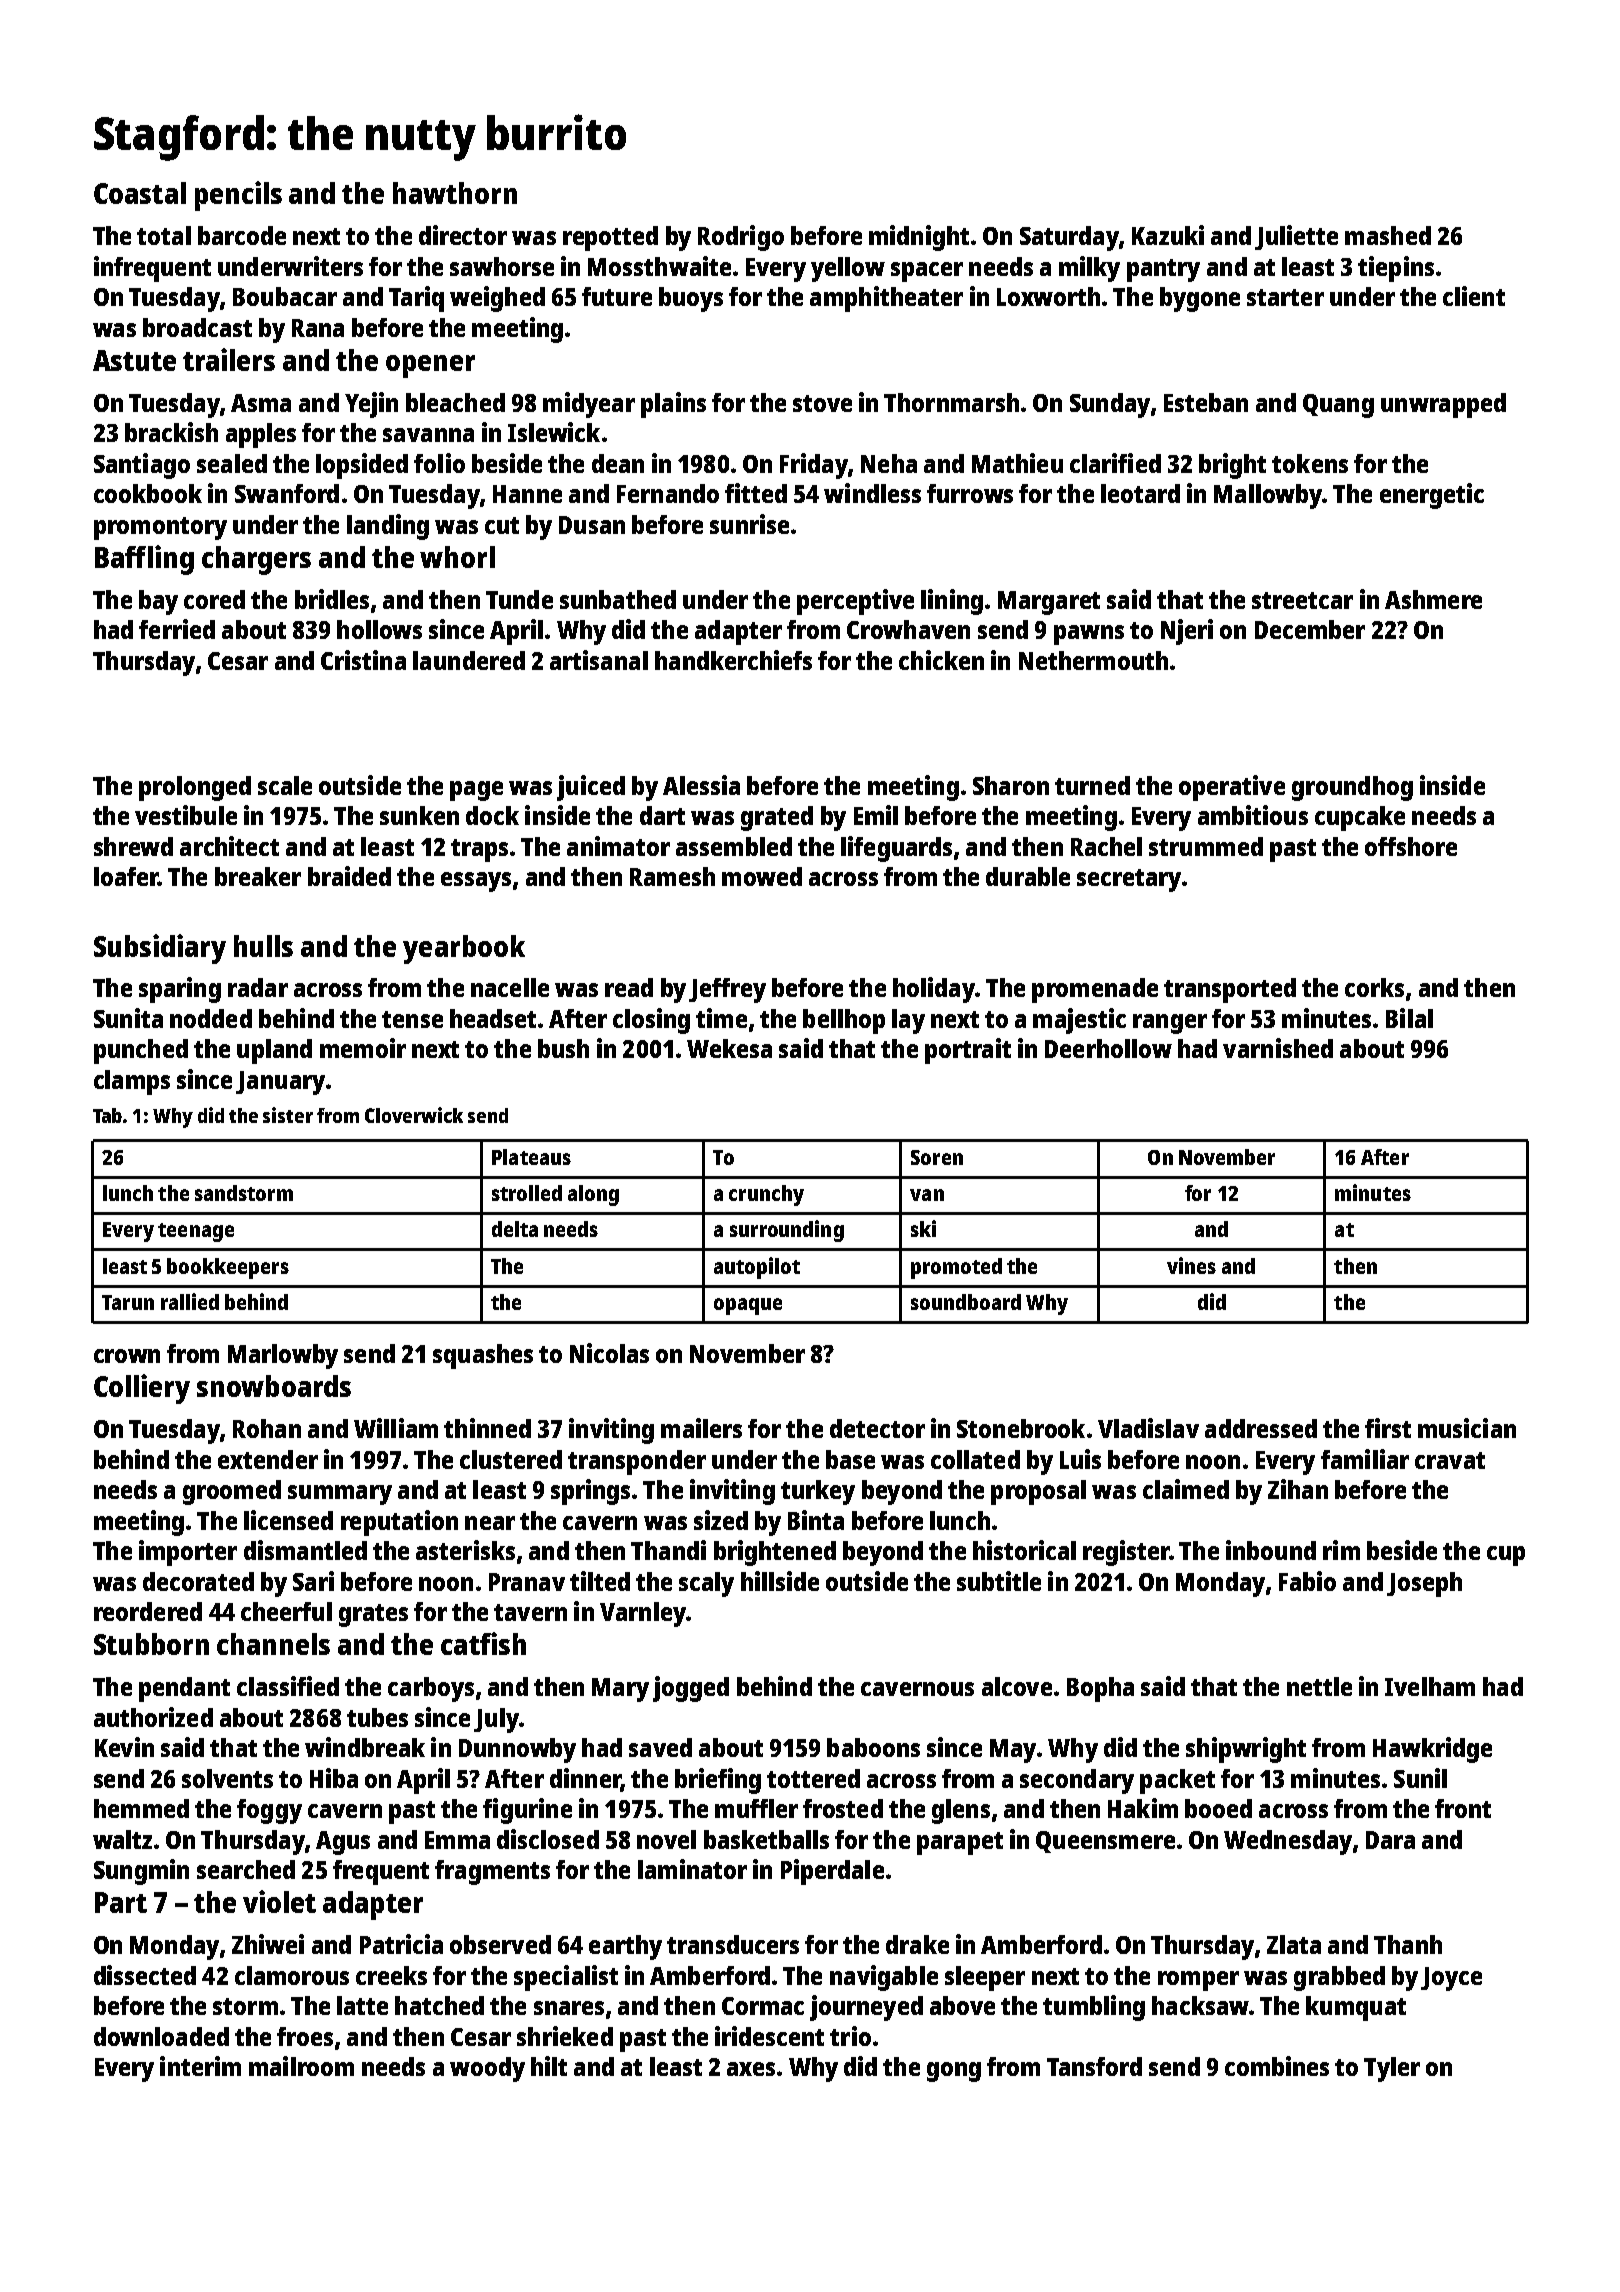 The width and height of the screenshot is (1620, 2292). What do you see at coordinates (1024, 1550) in the screenshot?
I see `historical` at bounding box center [1024, 1550].
